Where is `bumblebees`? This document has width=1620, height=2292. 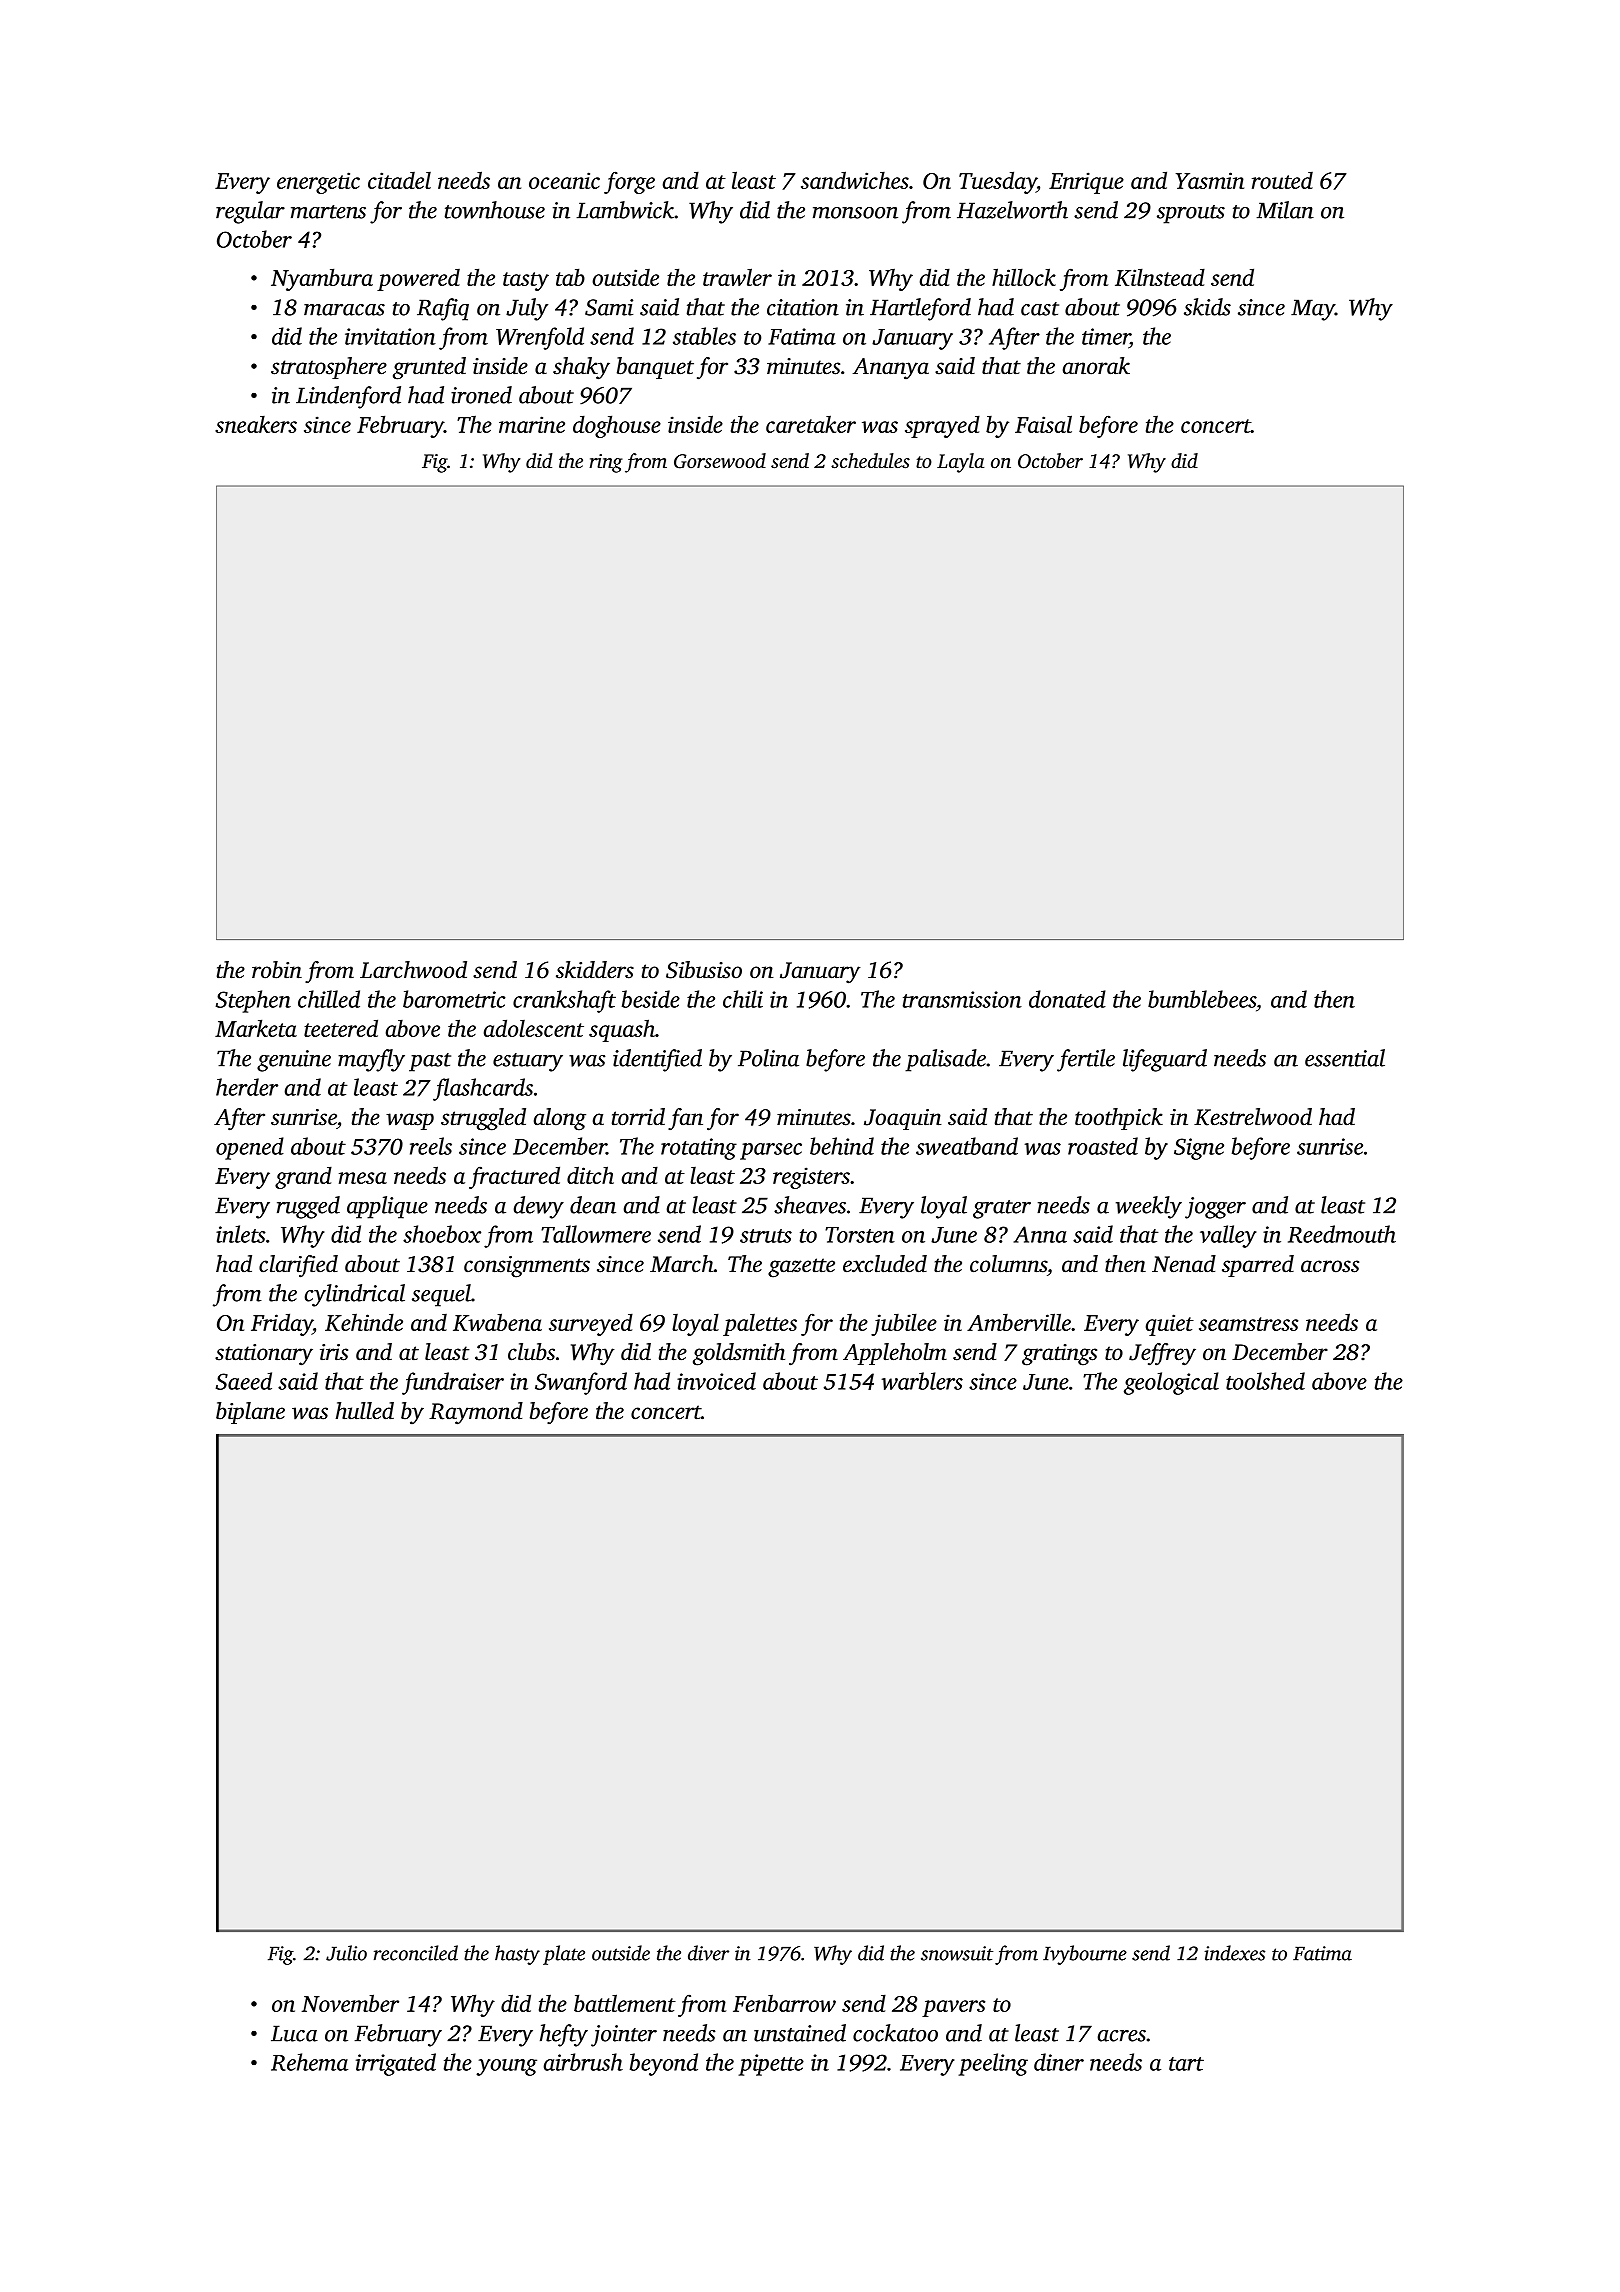
bumblebees is located at coordinates (1202, 999).
